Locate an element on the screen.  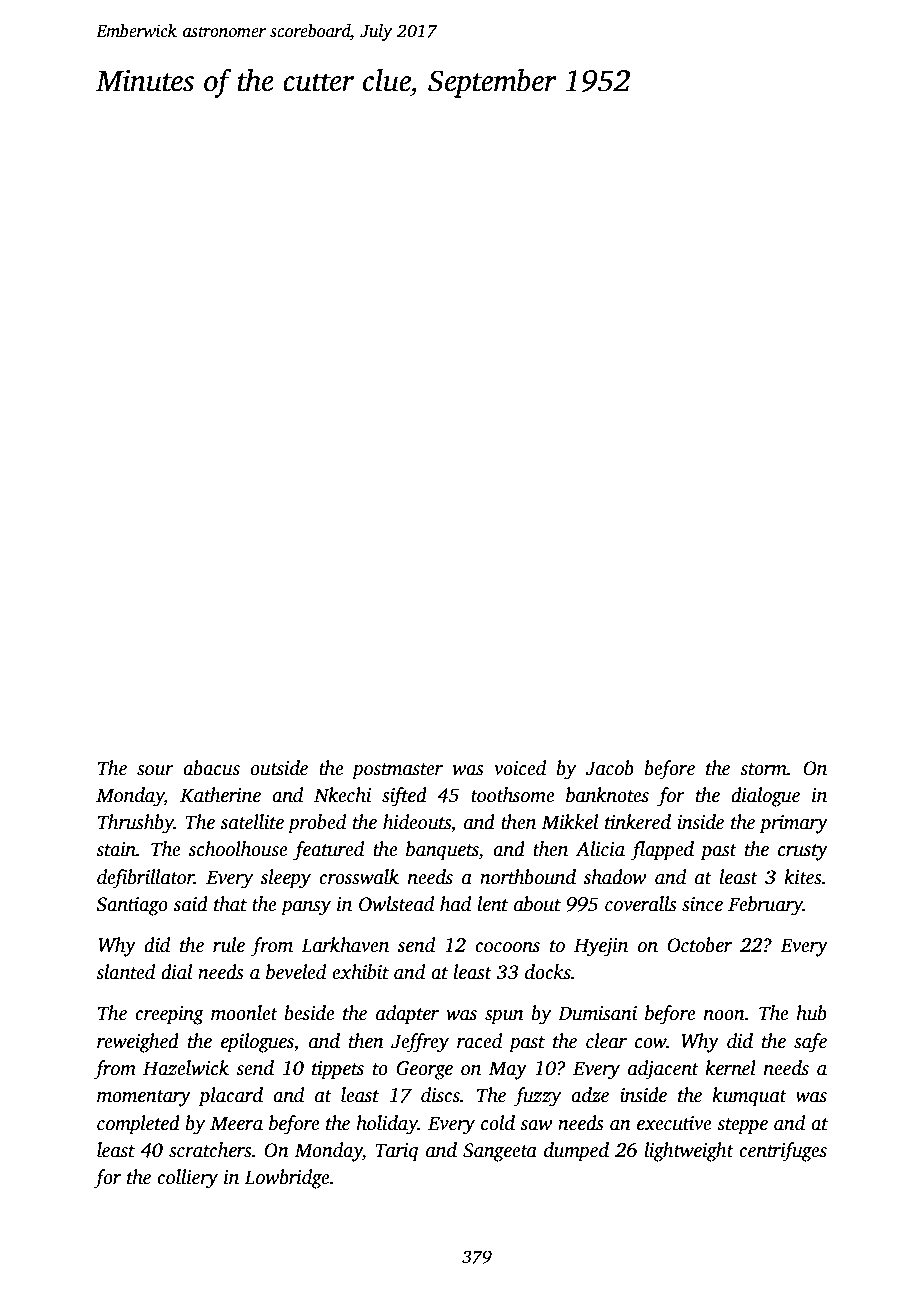
colliery is located at coordinates (187, 1179).
